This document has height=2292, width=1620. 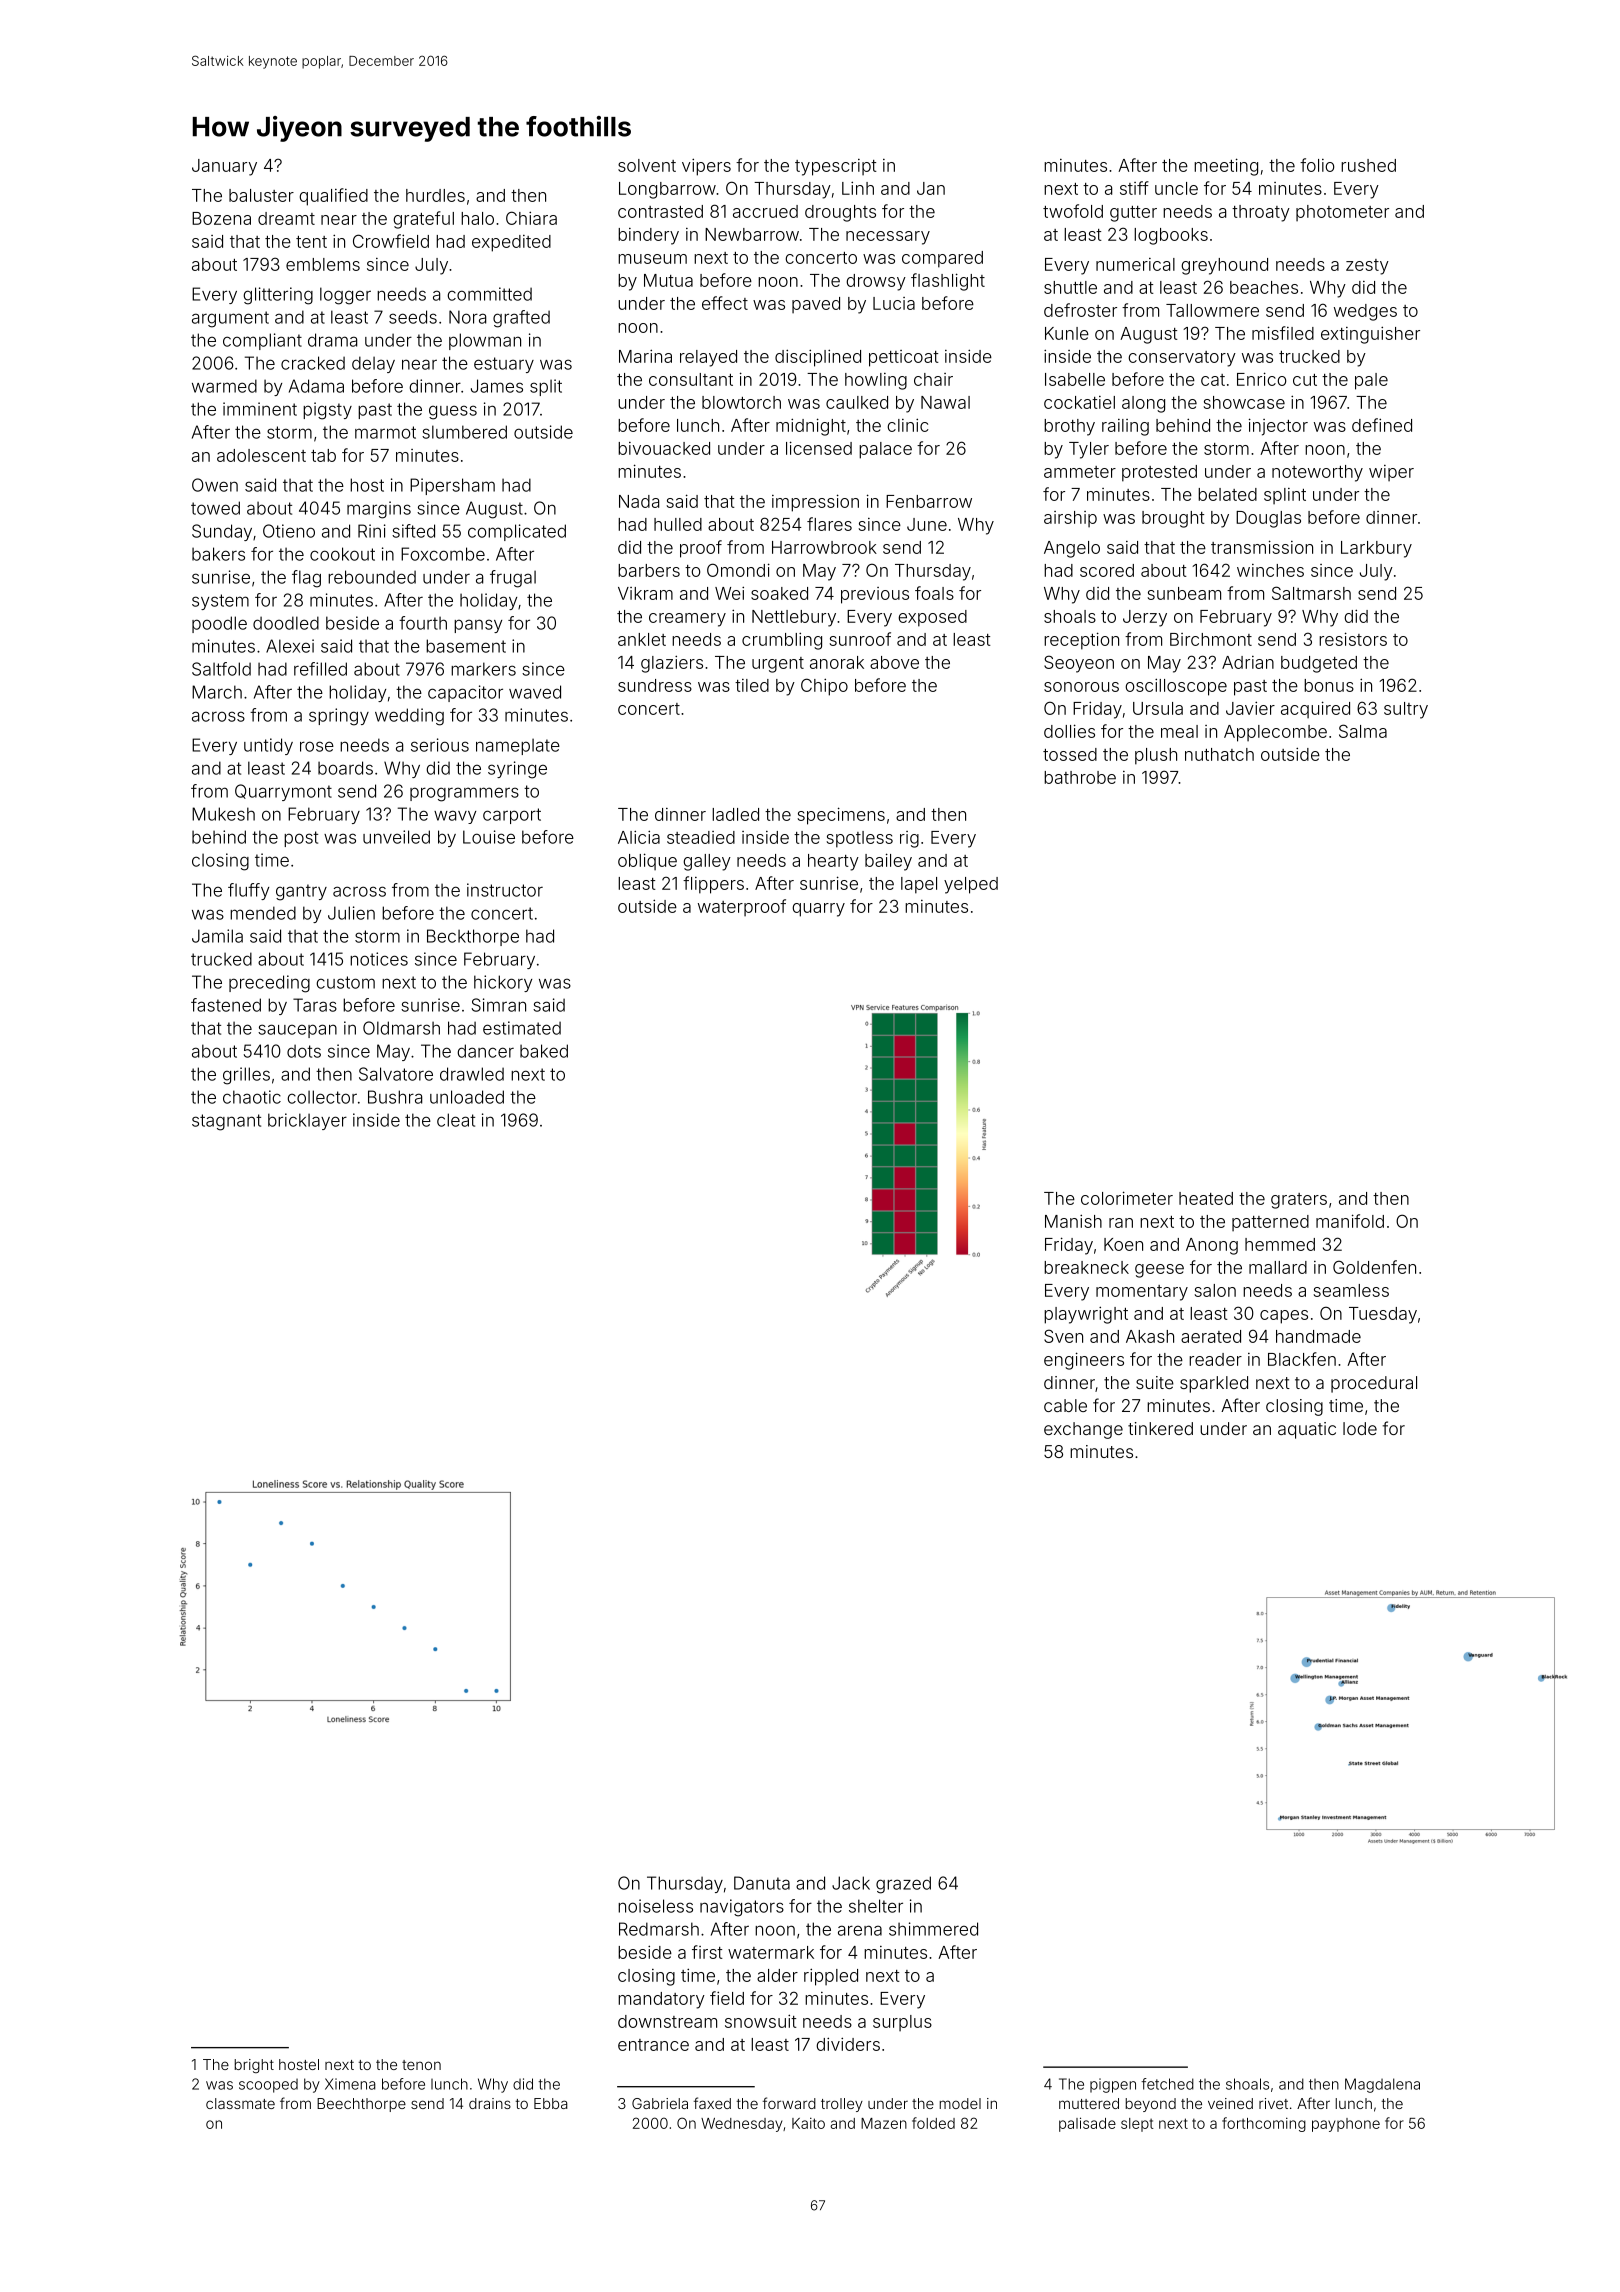 I want to click on budgeted, so click(x=1319, y=664).
